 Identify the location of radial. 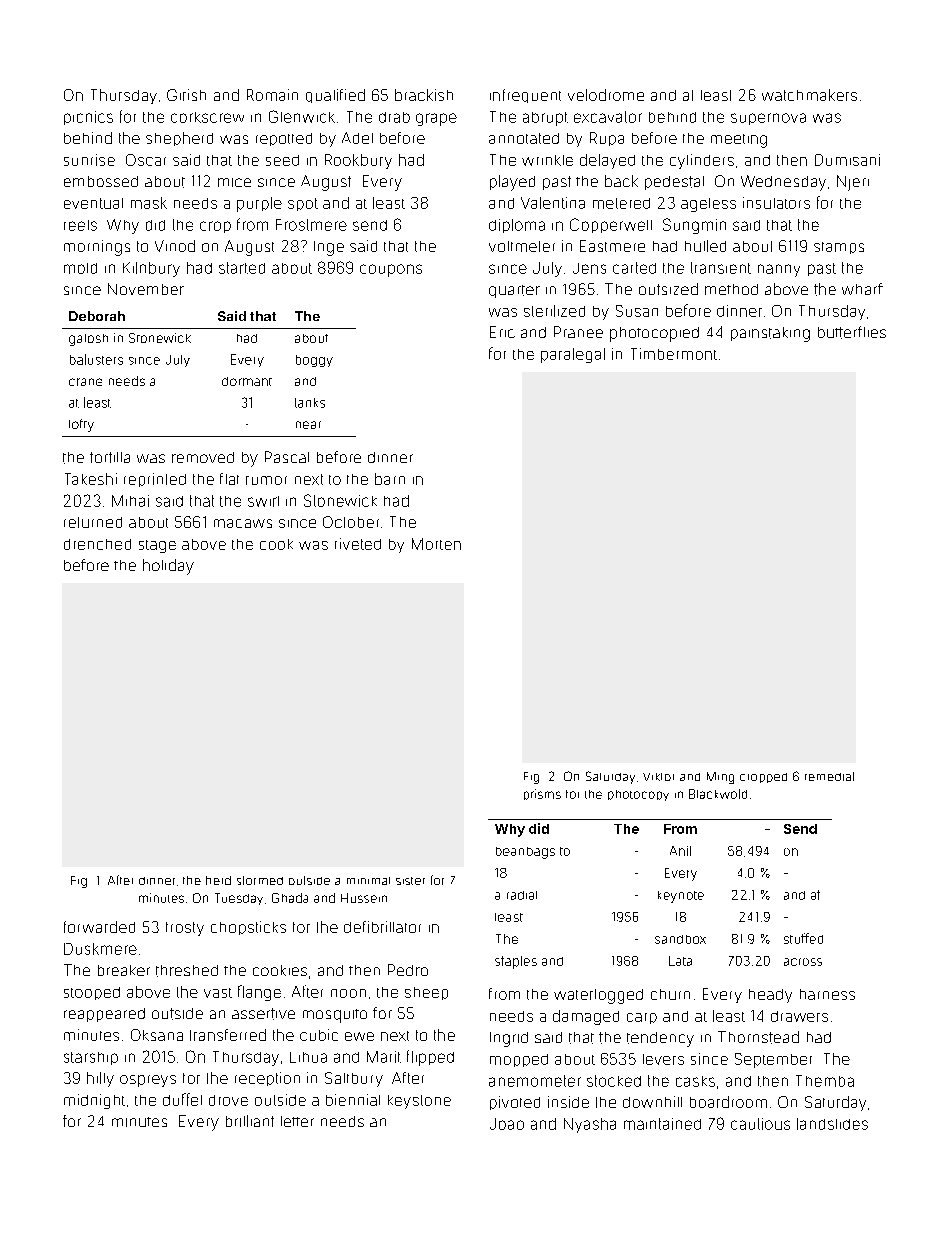
(522, 895).
